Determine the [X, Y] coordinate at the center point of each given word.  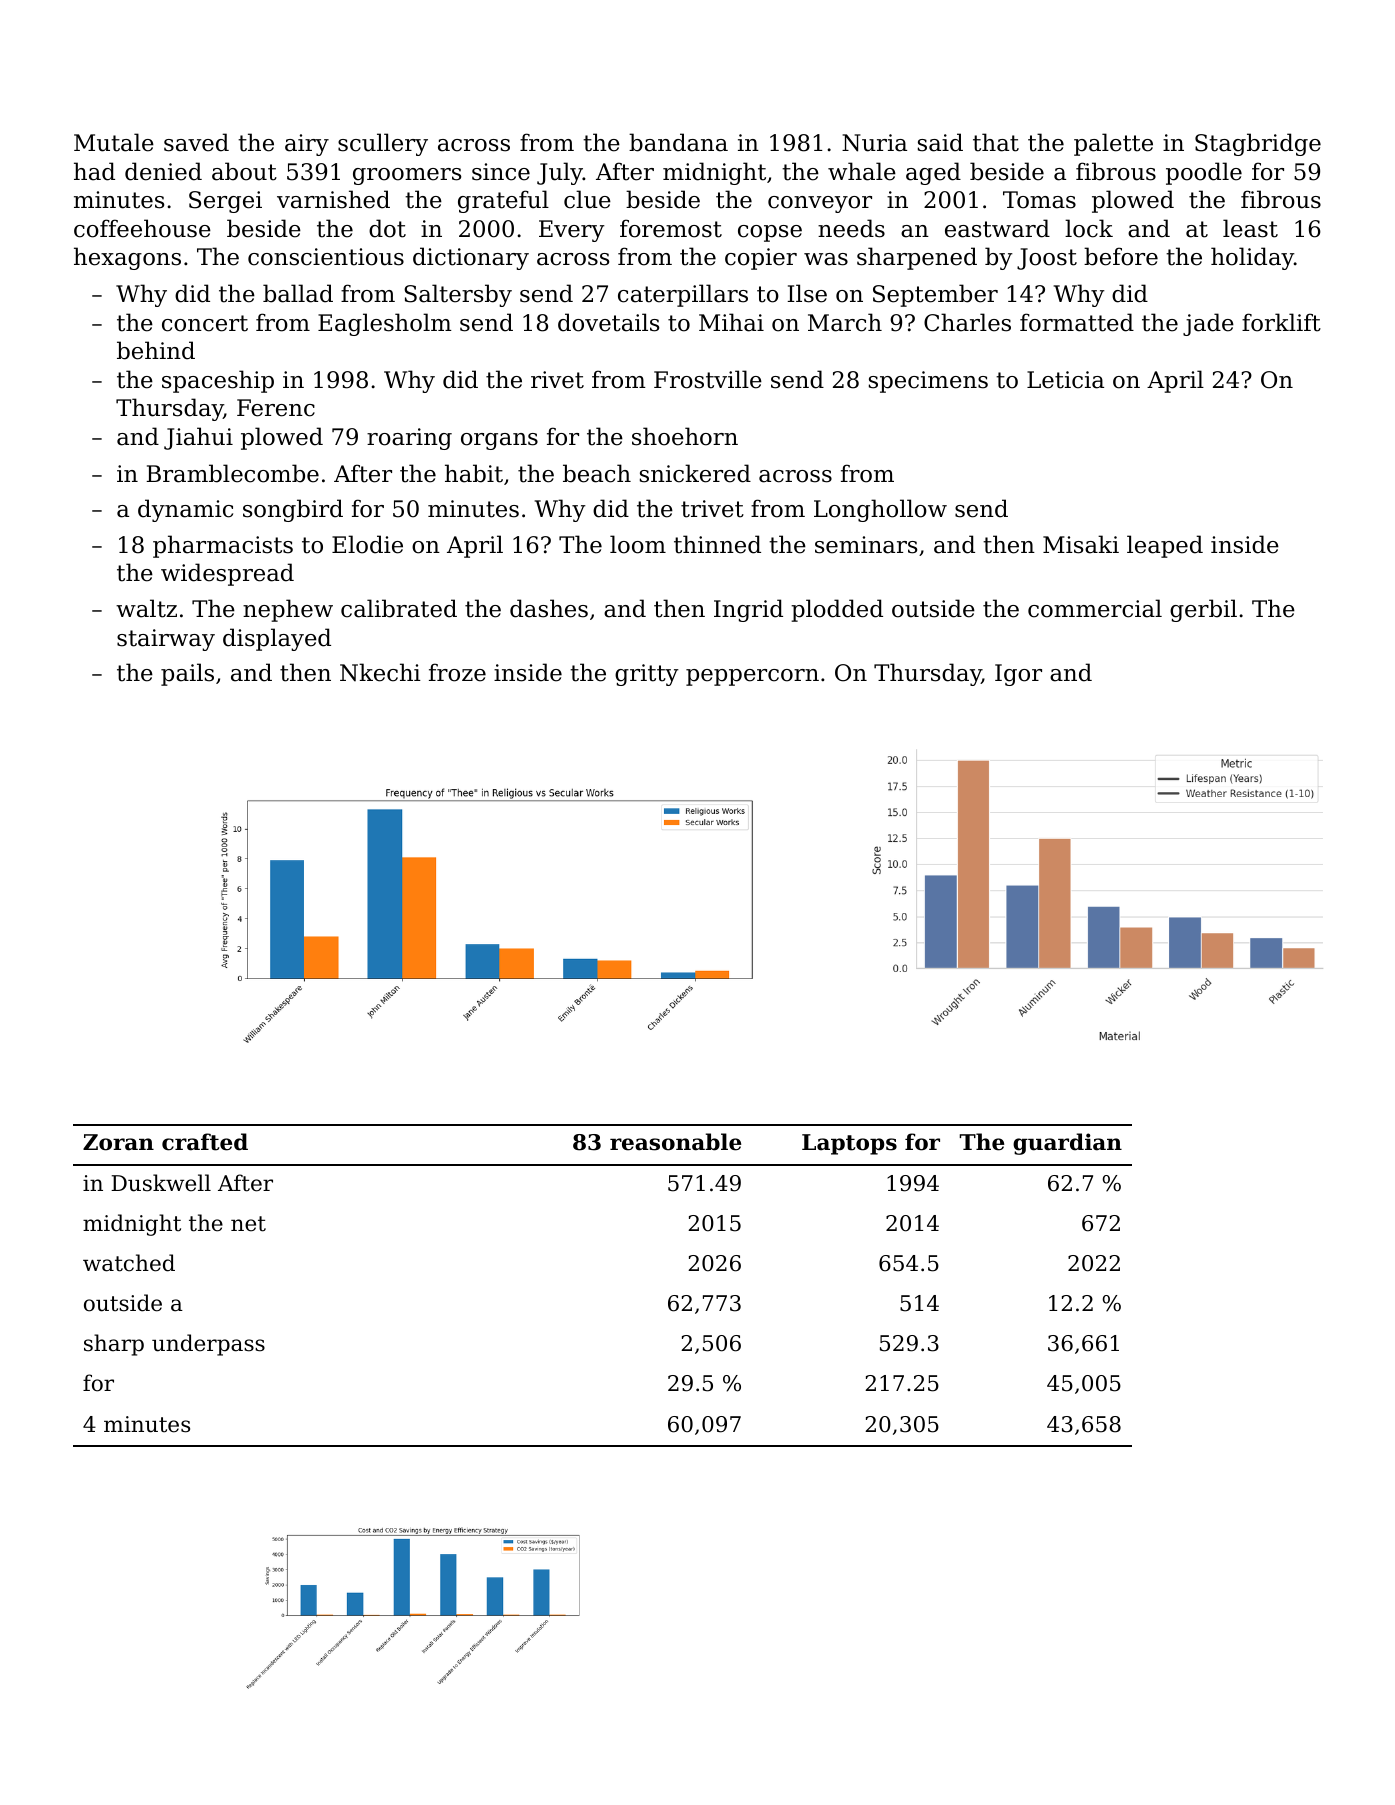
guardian [1067, 1144]
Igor [1018, 675]
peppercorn [752, 677]
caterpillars [683, 295]
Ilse [807, 293]
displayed [277, 639]
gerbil [1203, 610]
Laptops [849, 1144]
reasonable [675, 1142]
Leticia [1065, 380]
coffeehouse [142, 228]
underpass [208, 1345]
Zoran [118, 1142]
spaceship [218, 381]
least [1250, 228]
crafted [205, 1142]
